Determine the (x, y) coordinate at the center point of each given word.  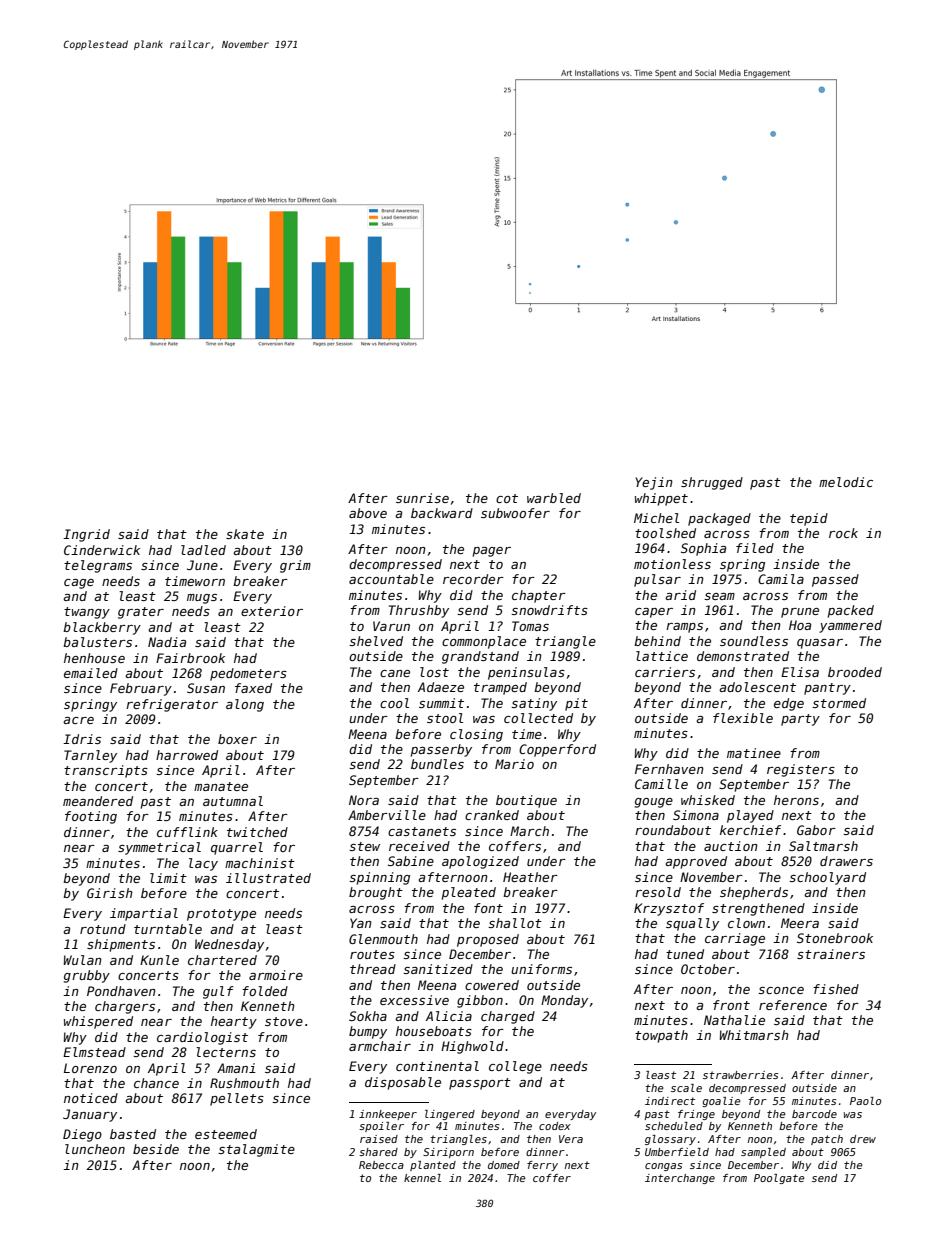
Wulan (83, 960)
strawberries (740, 1075)
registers (801, 770)
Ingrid (86, 535)
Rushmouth (244, 1083)
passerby (441, 750)
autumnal (233, 801)
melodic (846, 482)
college (515, 1067)
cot (507, 498)
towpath (661, 1036)
